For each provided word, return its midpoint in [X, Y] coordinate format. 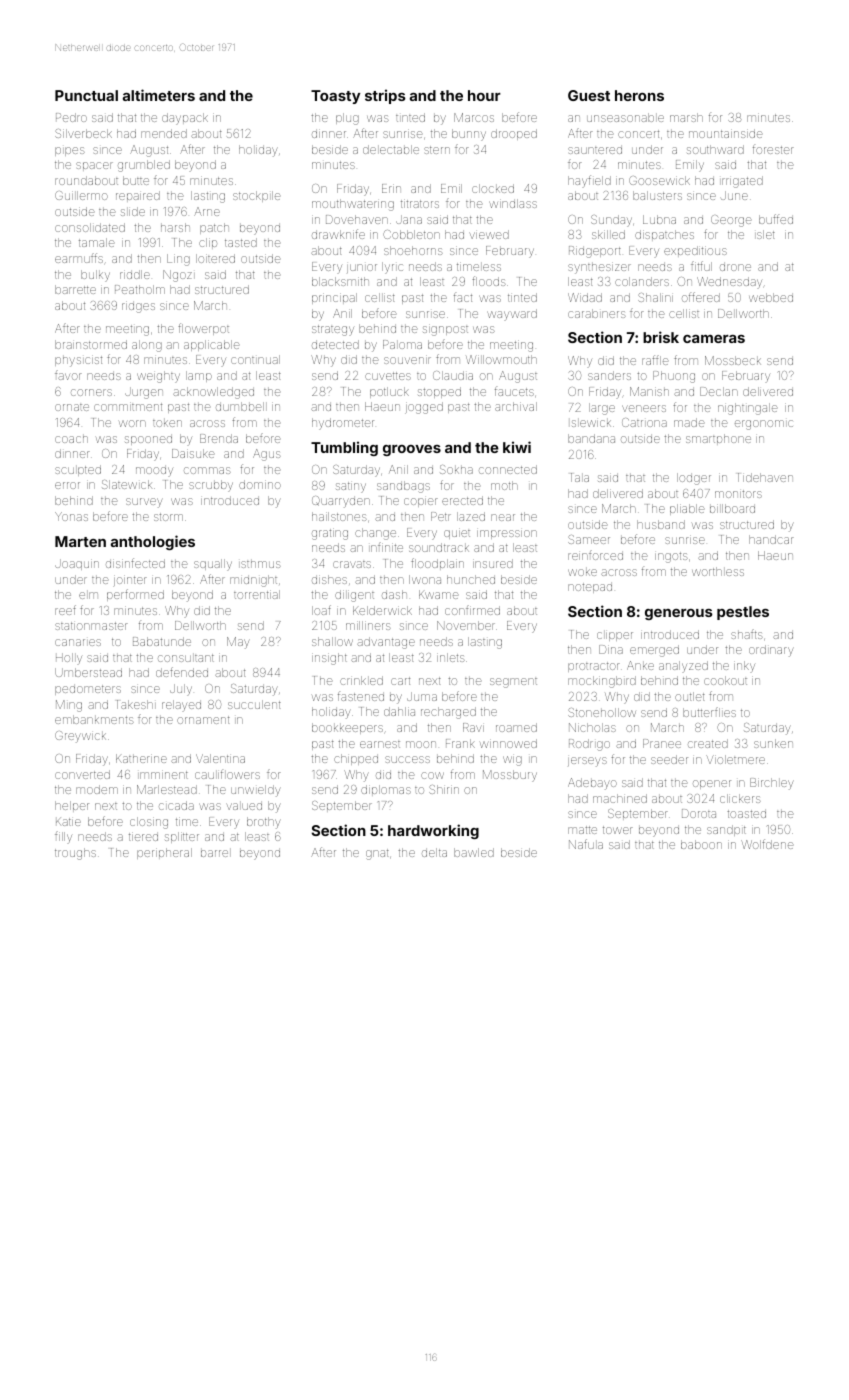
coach [71, 439]
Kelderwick [382, 610]
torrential [257, 594]
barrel [214, 853]
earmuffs [79, 258]
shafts [747, 634]
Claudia [453, 375]
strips [385, 96]
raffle [655, 360]
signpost [445, 330]
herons [639, 95]
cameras [714, 339]
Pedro [71, 117]
